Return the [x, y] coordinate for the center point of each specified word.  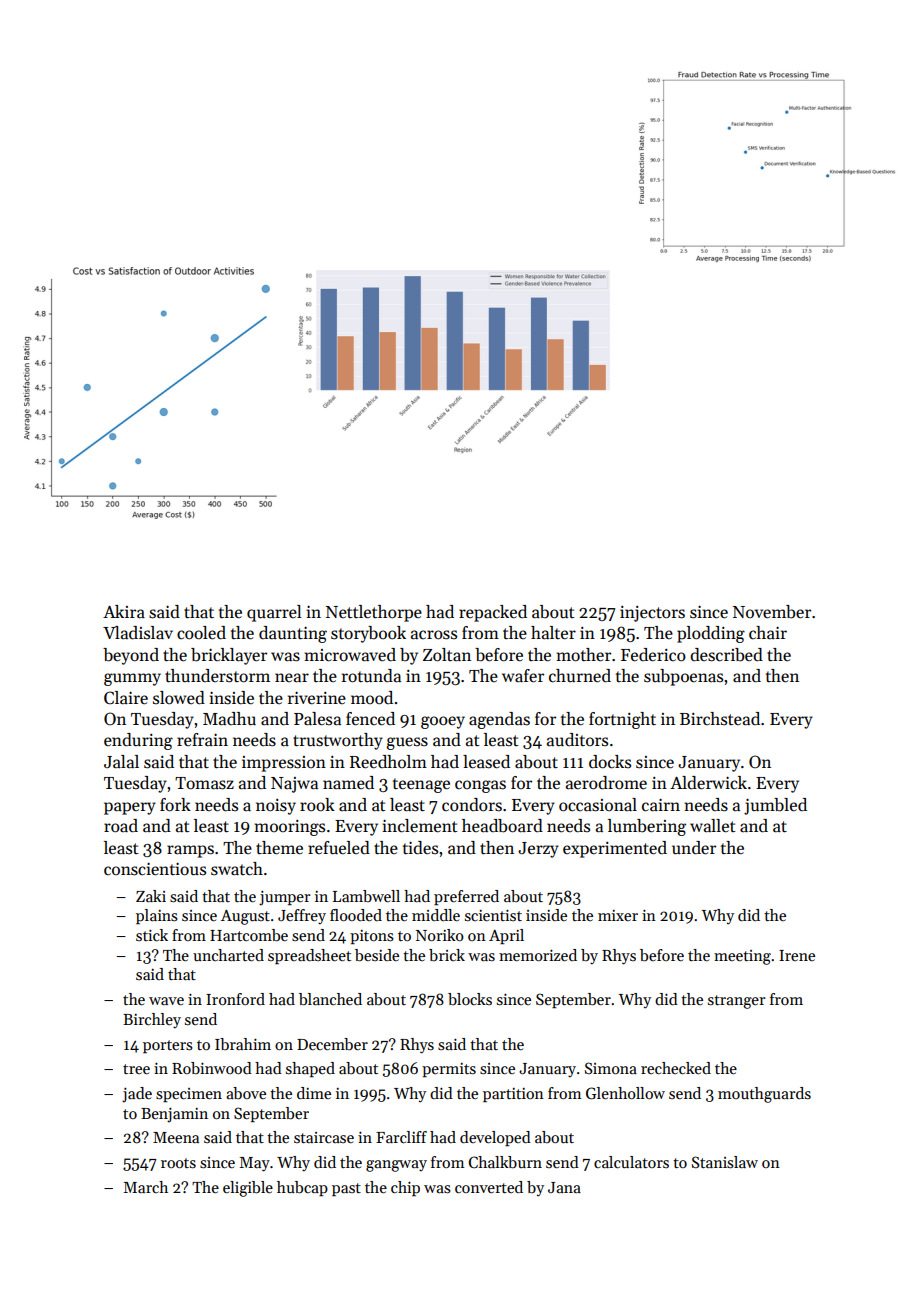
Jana [564, 1187]
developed [495, 1138]
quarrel [274, 613]
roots [178, 1163]
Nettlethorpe [374, 613]
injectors [652, 614]
